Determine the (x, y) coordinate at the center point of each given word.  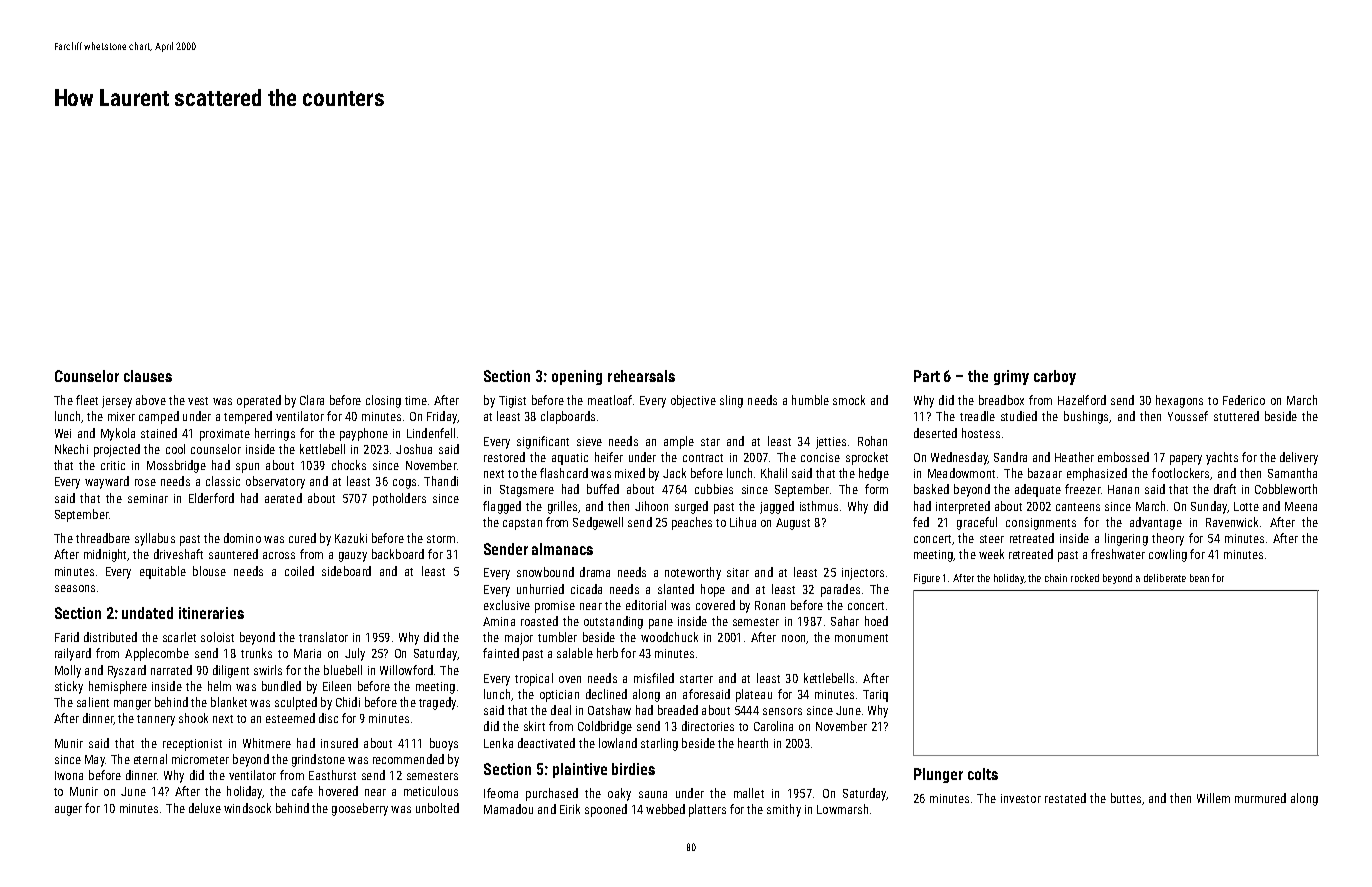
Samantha (1292, 473)
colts (983, 774)
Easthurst (332, 775)
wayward (107, 482)
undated (147, 613)
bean (1199, 578)
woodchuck (669, 637)
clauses (148, 376)
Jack (674, 473)
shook (193, 718)
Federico (1244, 400)
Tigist (512, 402)
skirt (534, 726)
